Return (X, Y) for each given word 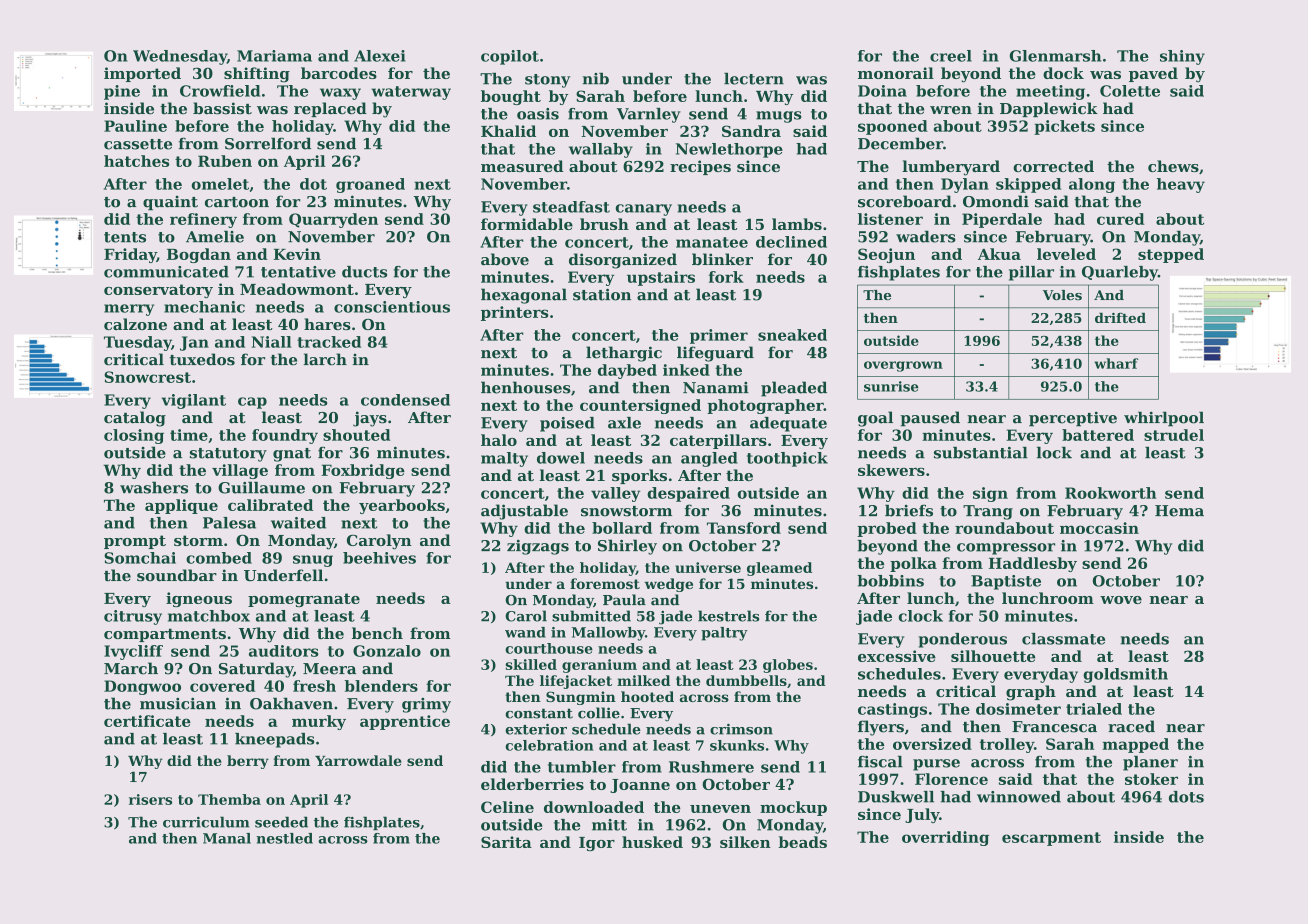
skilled (531, 664)
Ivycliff (133, 652)
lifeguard (715, 354)
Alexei (380, 56)
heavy (1181, 185)
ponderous (962, 640)
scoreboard (905, 201)
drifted (1120, 317)
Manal (227, 838)
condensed (405, 400)
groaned (370, 185)
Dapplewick (1049, 109)
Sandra (751, 131)
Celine (507, 807)
